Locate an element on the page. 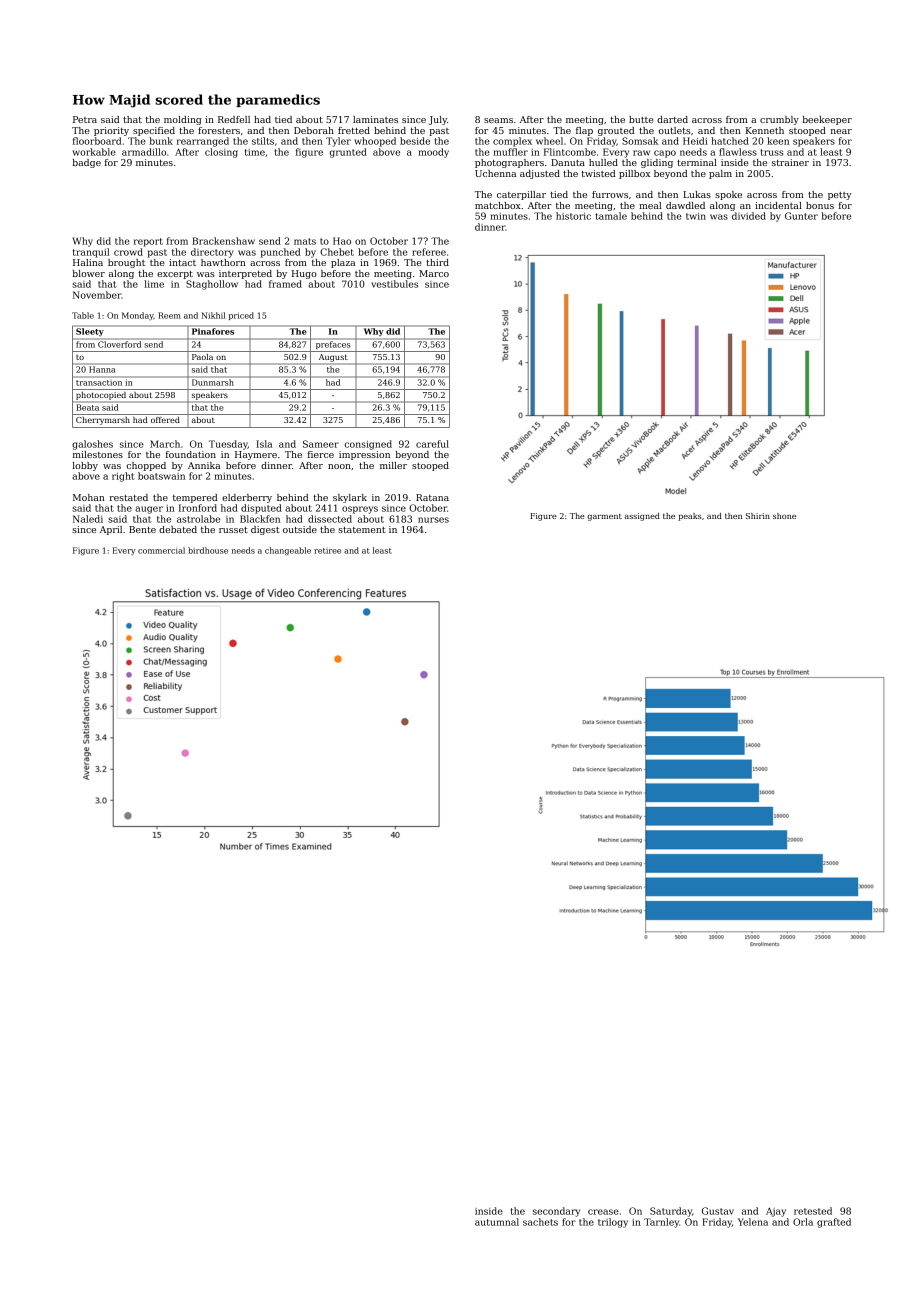 This page has height=1308, width=924. retiree is located at coordinates (327, 551).
